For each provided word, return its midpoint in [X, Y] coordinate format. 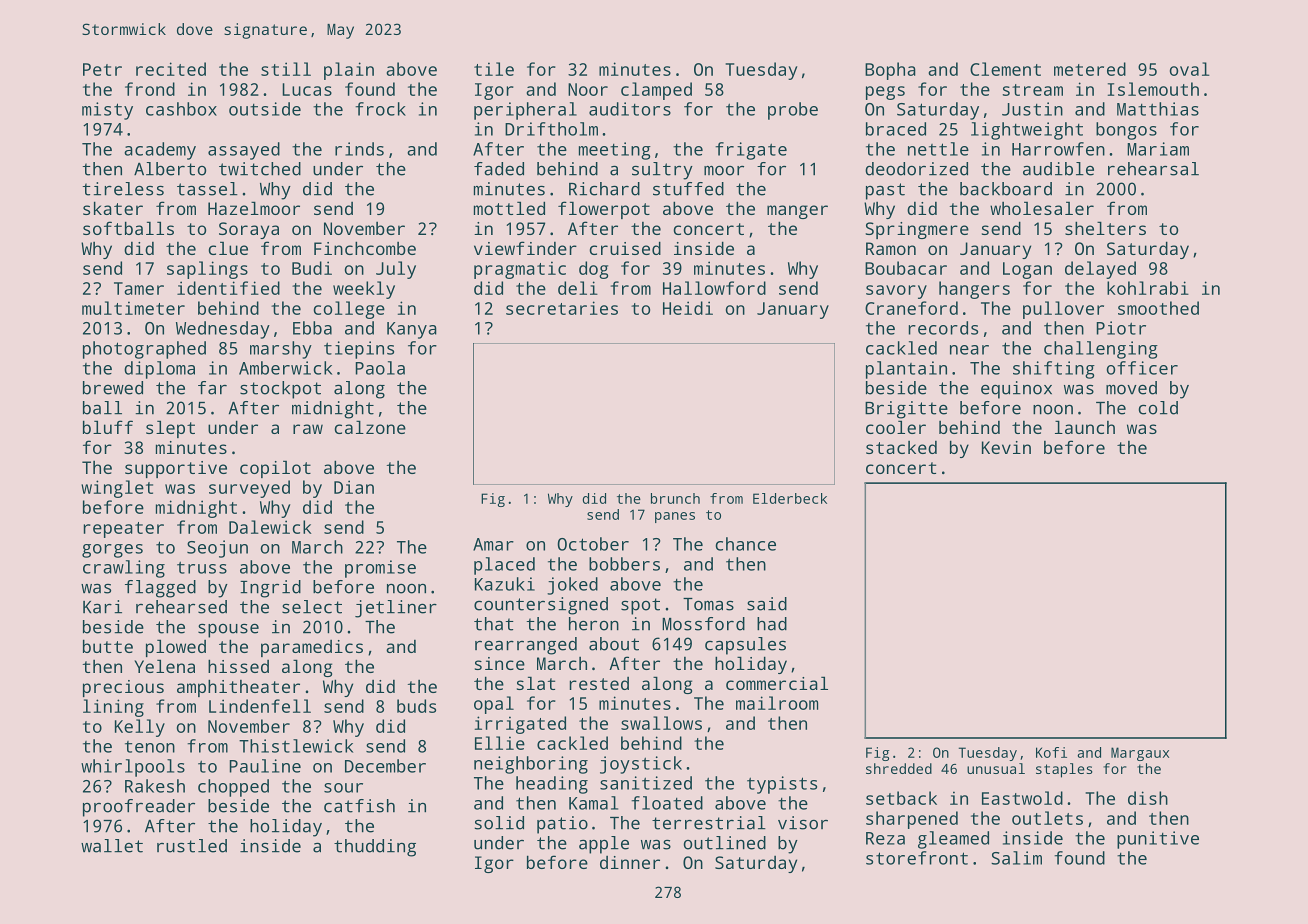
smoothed [1158, 308]
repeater [123, 530]
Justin [1032, 109]
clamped [656, 91]
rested [599, 683]
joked [572, 586]
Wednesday [223, 330]
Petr [102, 69]
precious [123, 688]
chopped [233, 788]
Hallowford [714, 288]
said [767, 604]
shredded [899, 768]
